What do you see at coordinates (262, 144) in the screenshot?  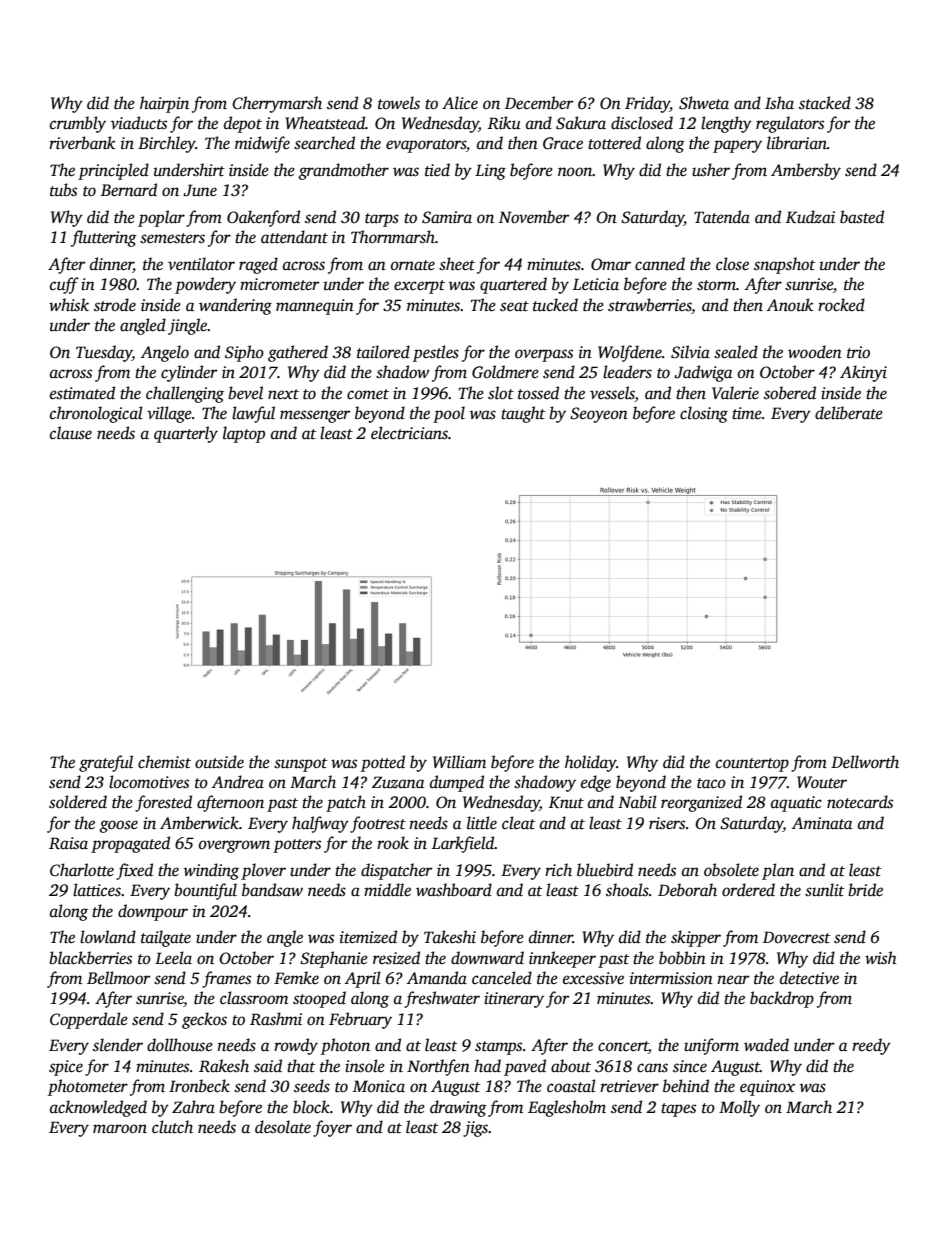 I see `midwife` at bounding box center [262, 144].
